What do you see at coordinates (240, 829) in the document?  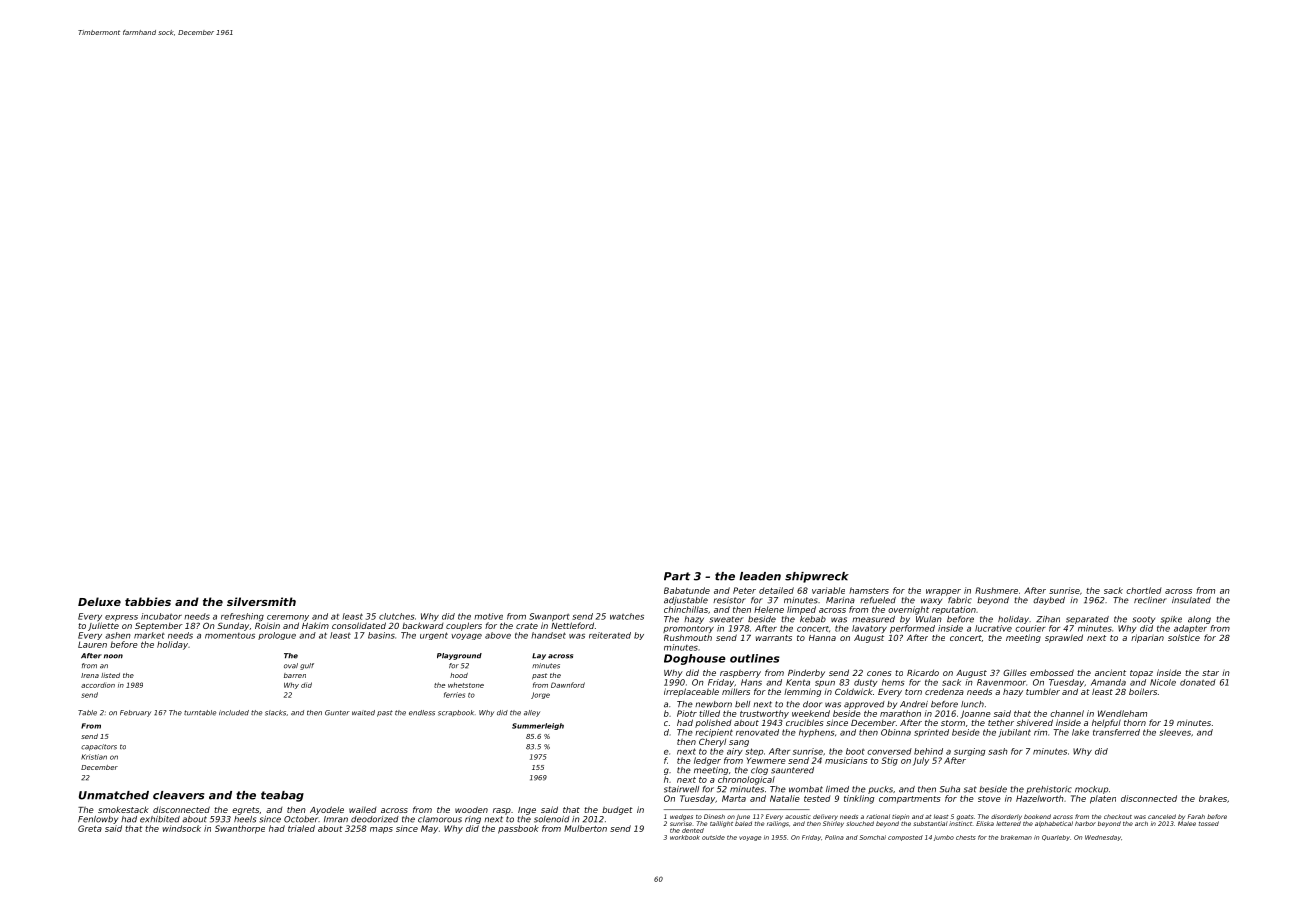 I see `Swanthorpe` at bounding box center [240, 829].
